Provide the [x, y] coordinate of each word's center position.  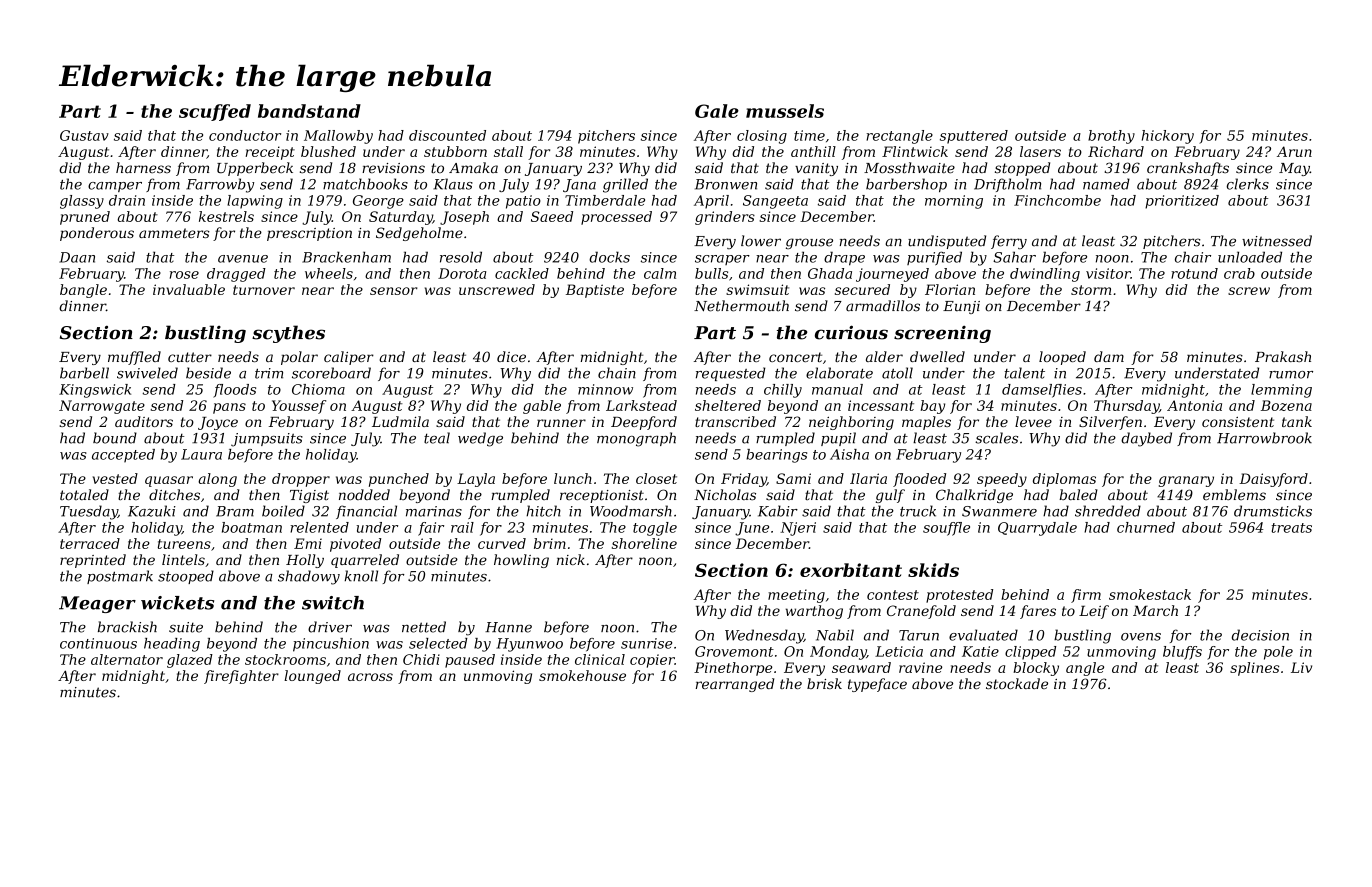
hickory [1168, 137]
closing [762, 137]
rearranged [735, 685]
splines [1254, 669]
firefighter [241, 677]
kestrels [226, 216]
